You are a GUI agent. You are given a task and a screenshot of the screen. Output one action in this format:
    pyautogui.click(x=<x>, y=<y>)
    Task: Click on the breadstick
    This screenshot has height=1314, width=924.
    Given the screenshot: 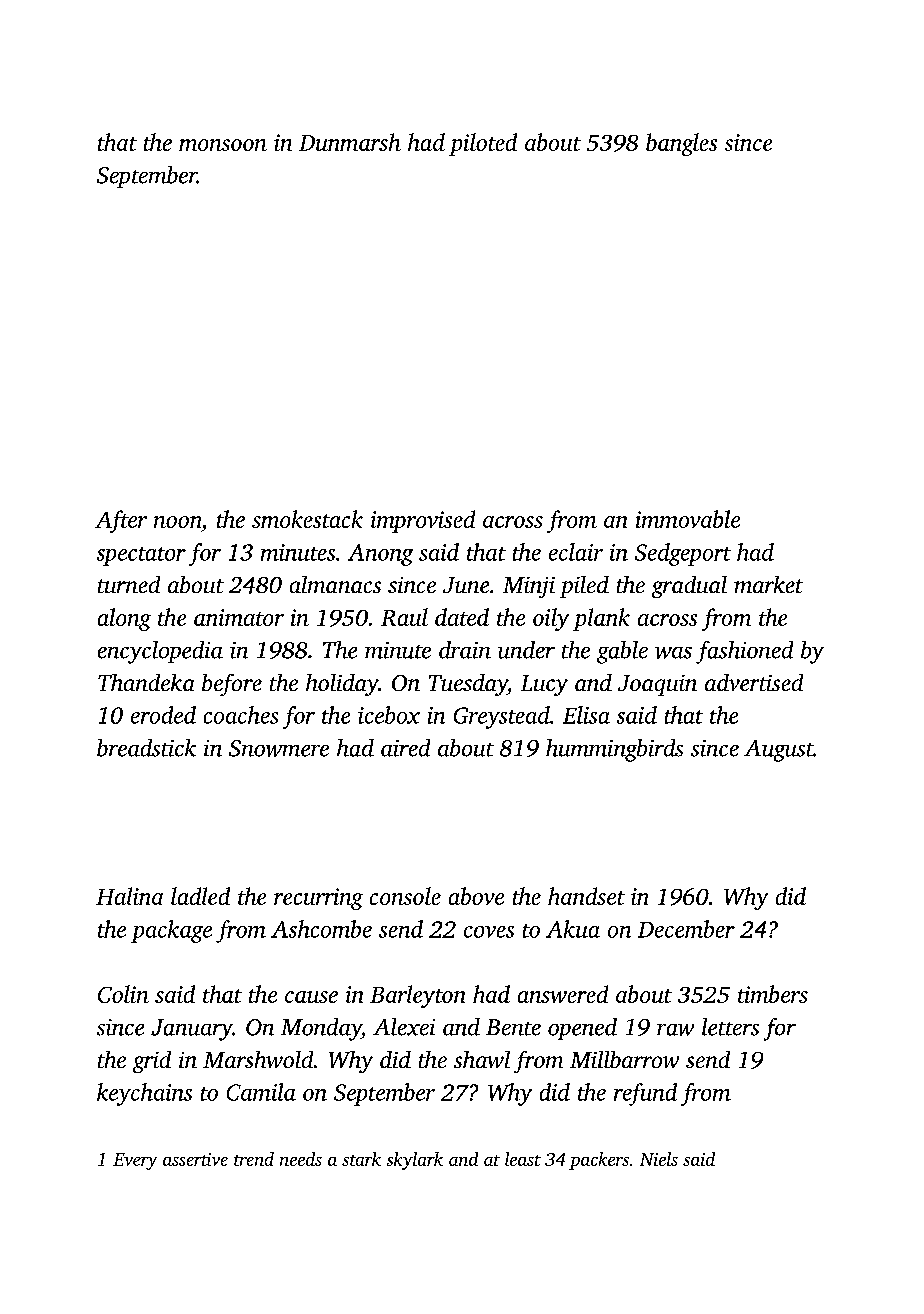 What is the action you would take?
    pyautogui.click(x=146, y=748)
